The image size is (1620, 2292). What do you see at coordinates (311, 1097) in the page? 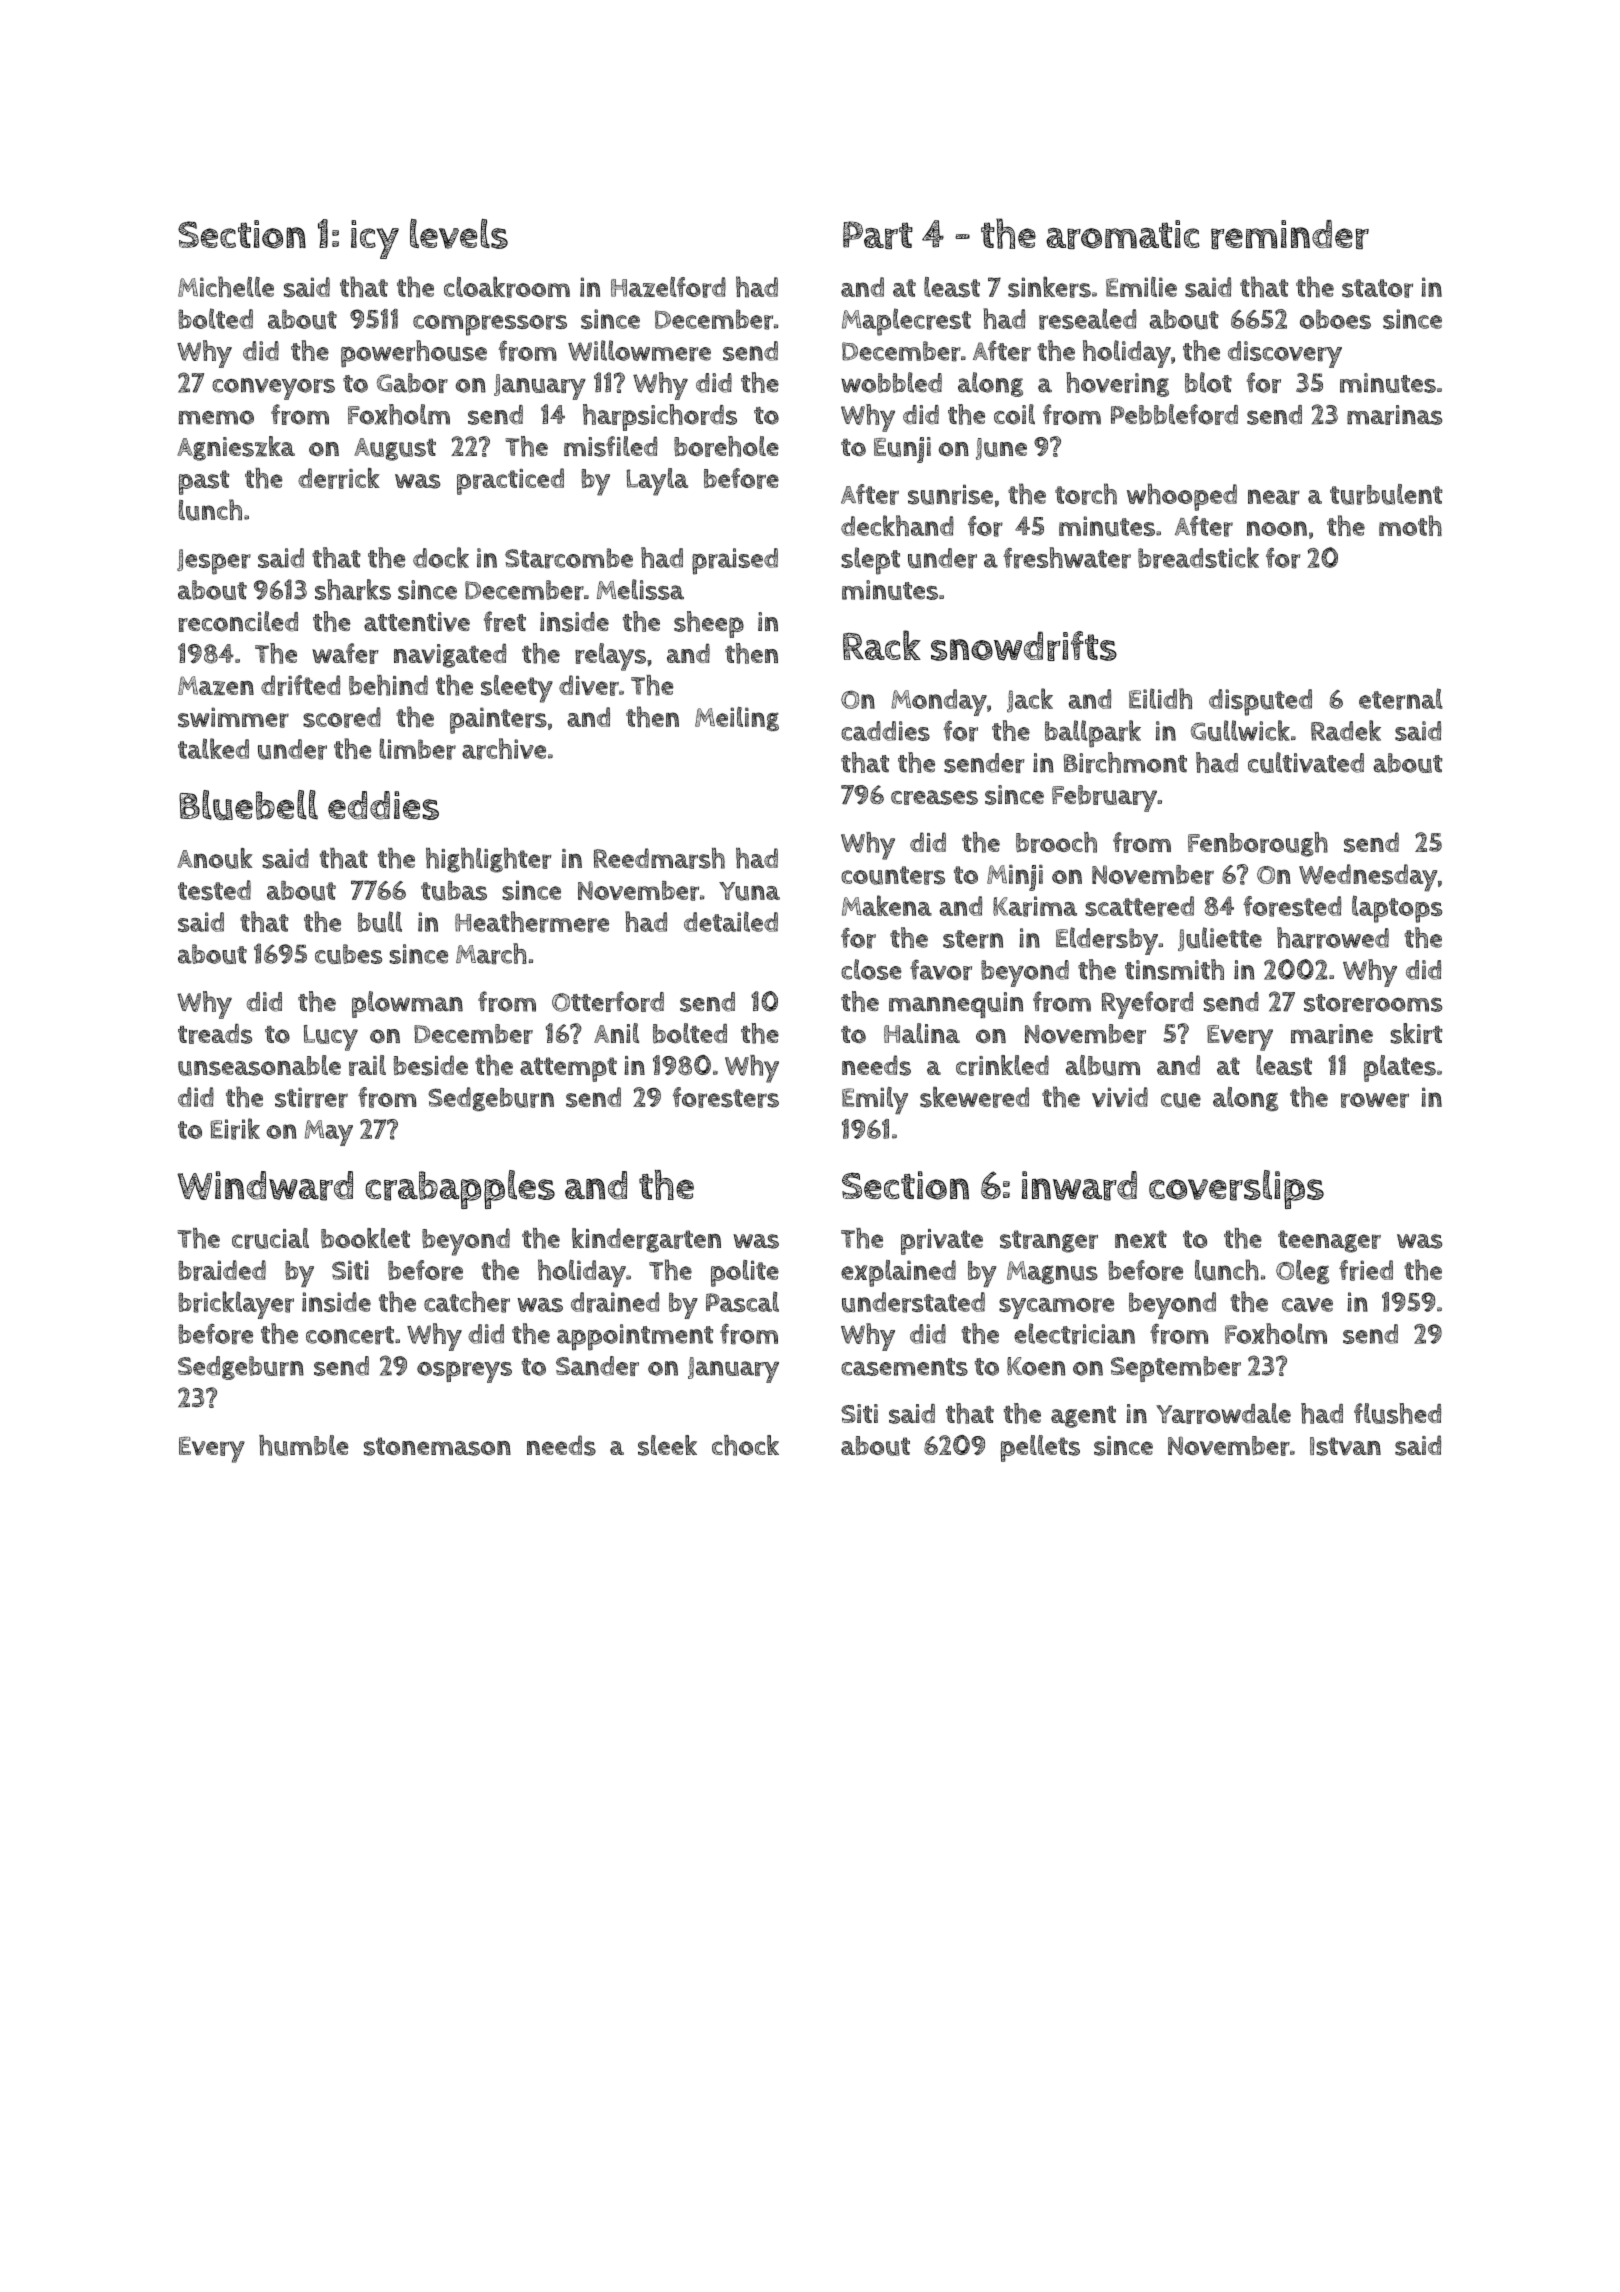
I see `stirrer` at bounding box center [311, 1097].
